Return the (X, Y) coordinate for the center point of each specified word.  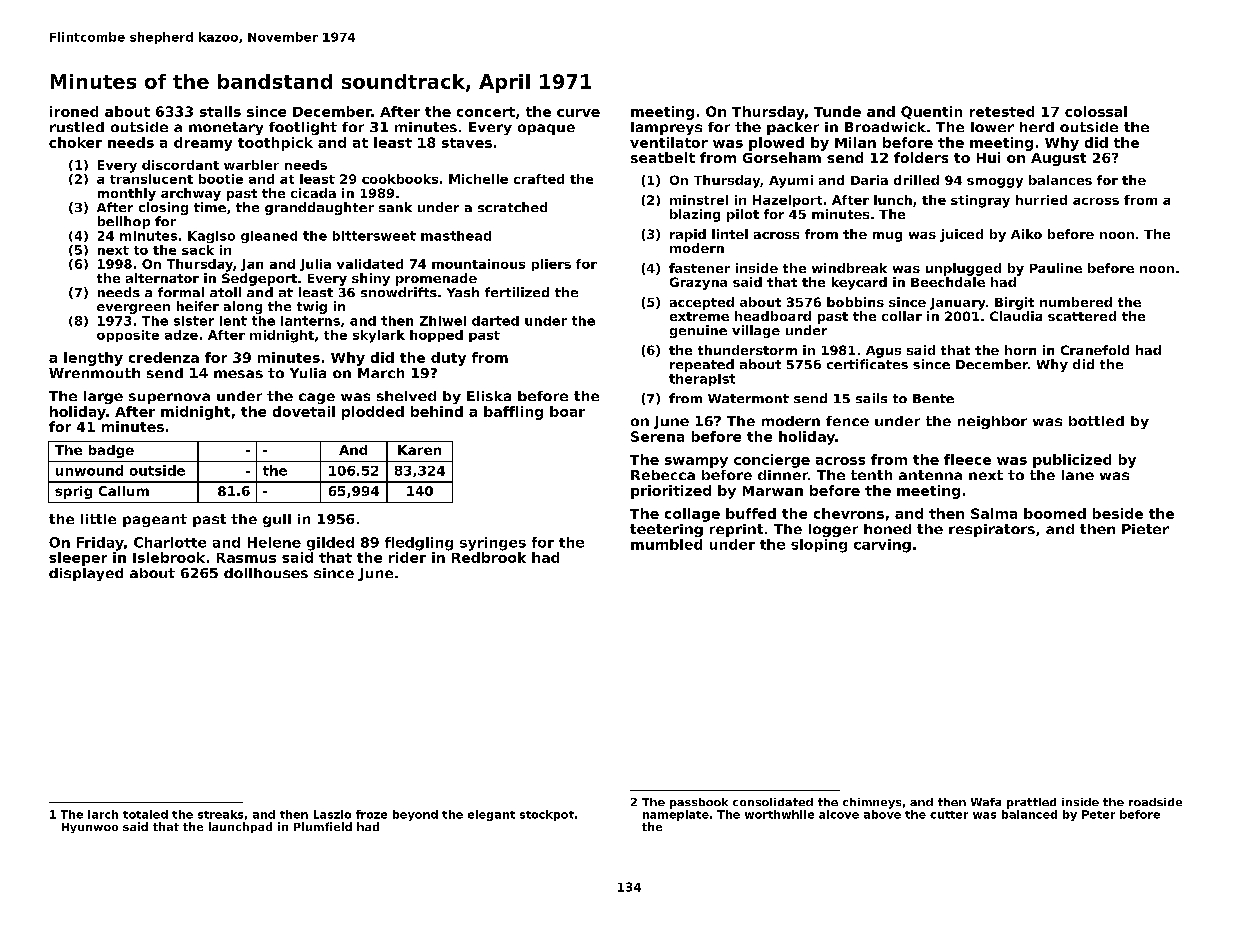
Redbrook (489, 557)
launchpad (240, 827)
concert (486, 112)
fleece (967, 459)
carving (882, 546)
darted (495, 321)
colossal (1096, 111)
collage (692, 515)
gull (277, 520)
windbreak (849, 268)
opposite (128, 336)
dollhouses (266, 573)
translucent (151, 179)
